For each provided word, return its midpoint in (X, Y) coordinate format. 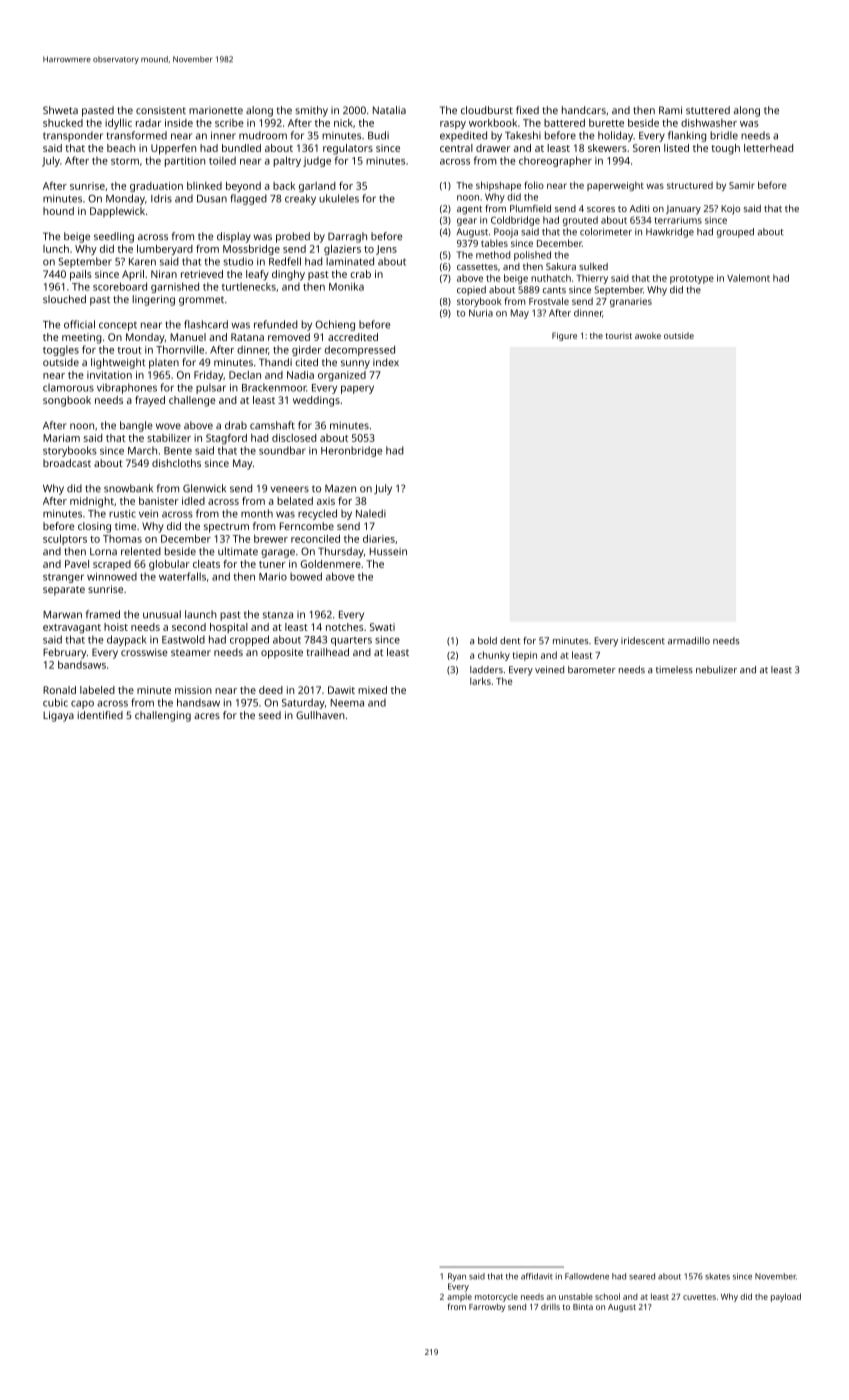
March (142, 450)
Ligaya (58, 716)
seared (642, 1276)
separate (64, 591)
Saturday (303, 703)
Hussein (388, 552)
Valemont (748, 278)
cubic (55, 702)
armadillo (689, 641)
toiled (222, 160)
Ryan (457, 1277)
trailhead (328, 652)
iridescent (643, 641)
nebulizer (716, 670)
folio (534, 185)
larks (480, 681)
